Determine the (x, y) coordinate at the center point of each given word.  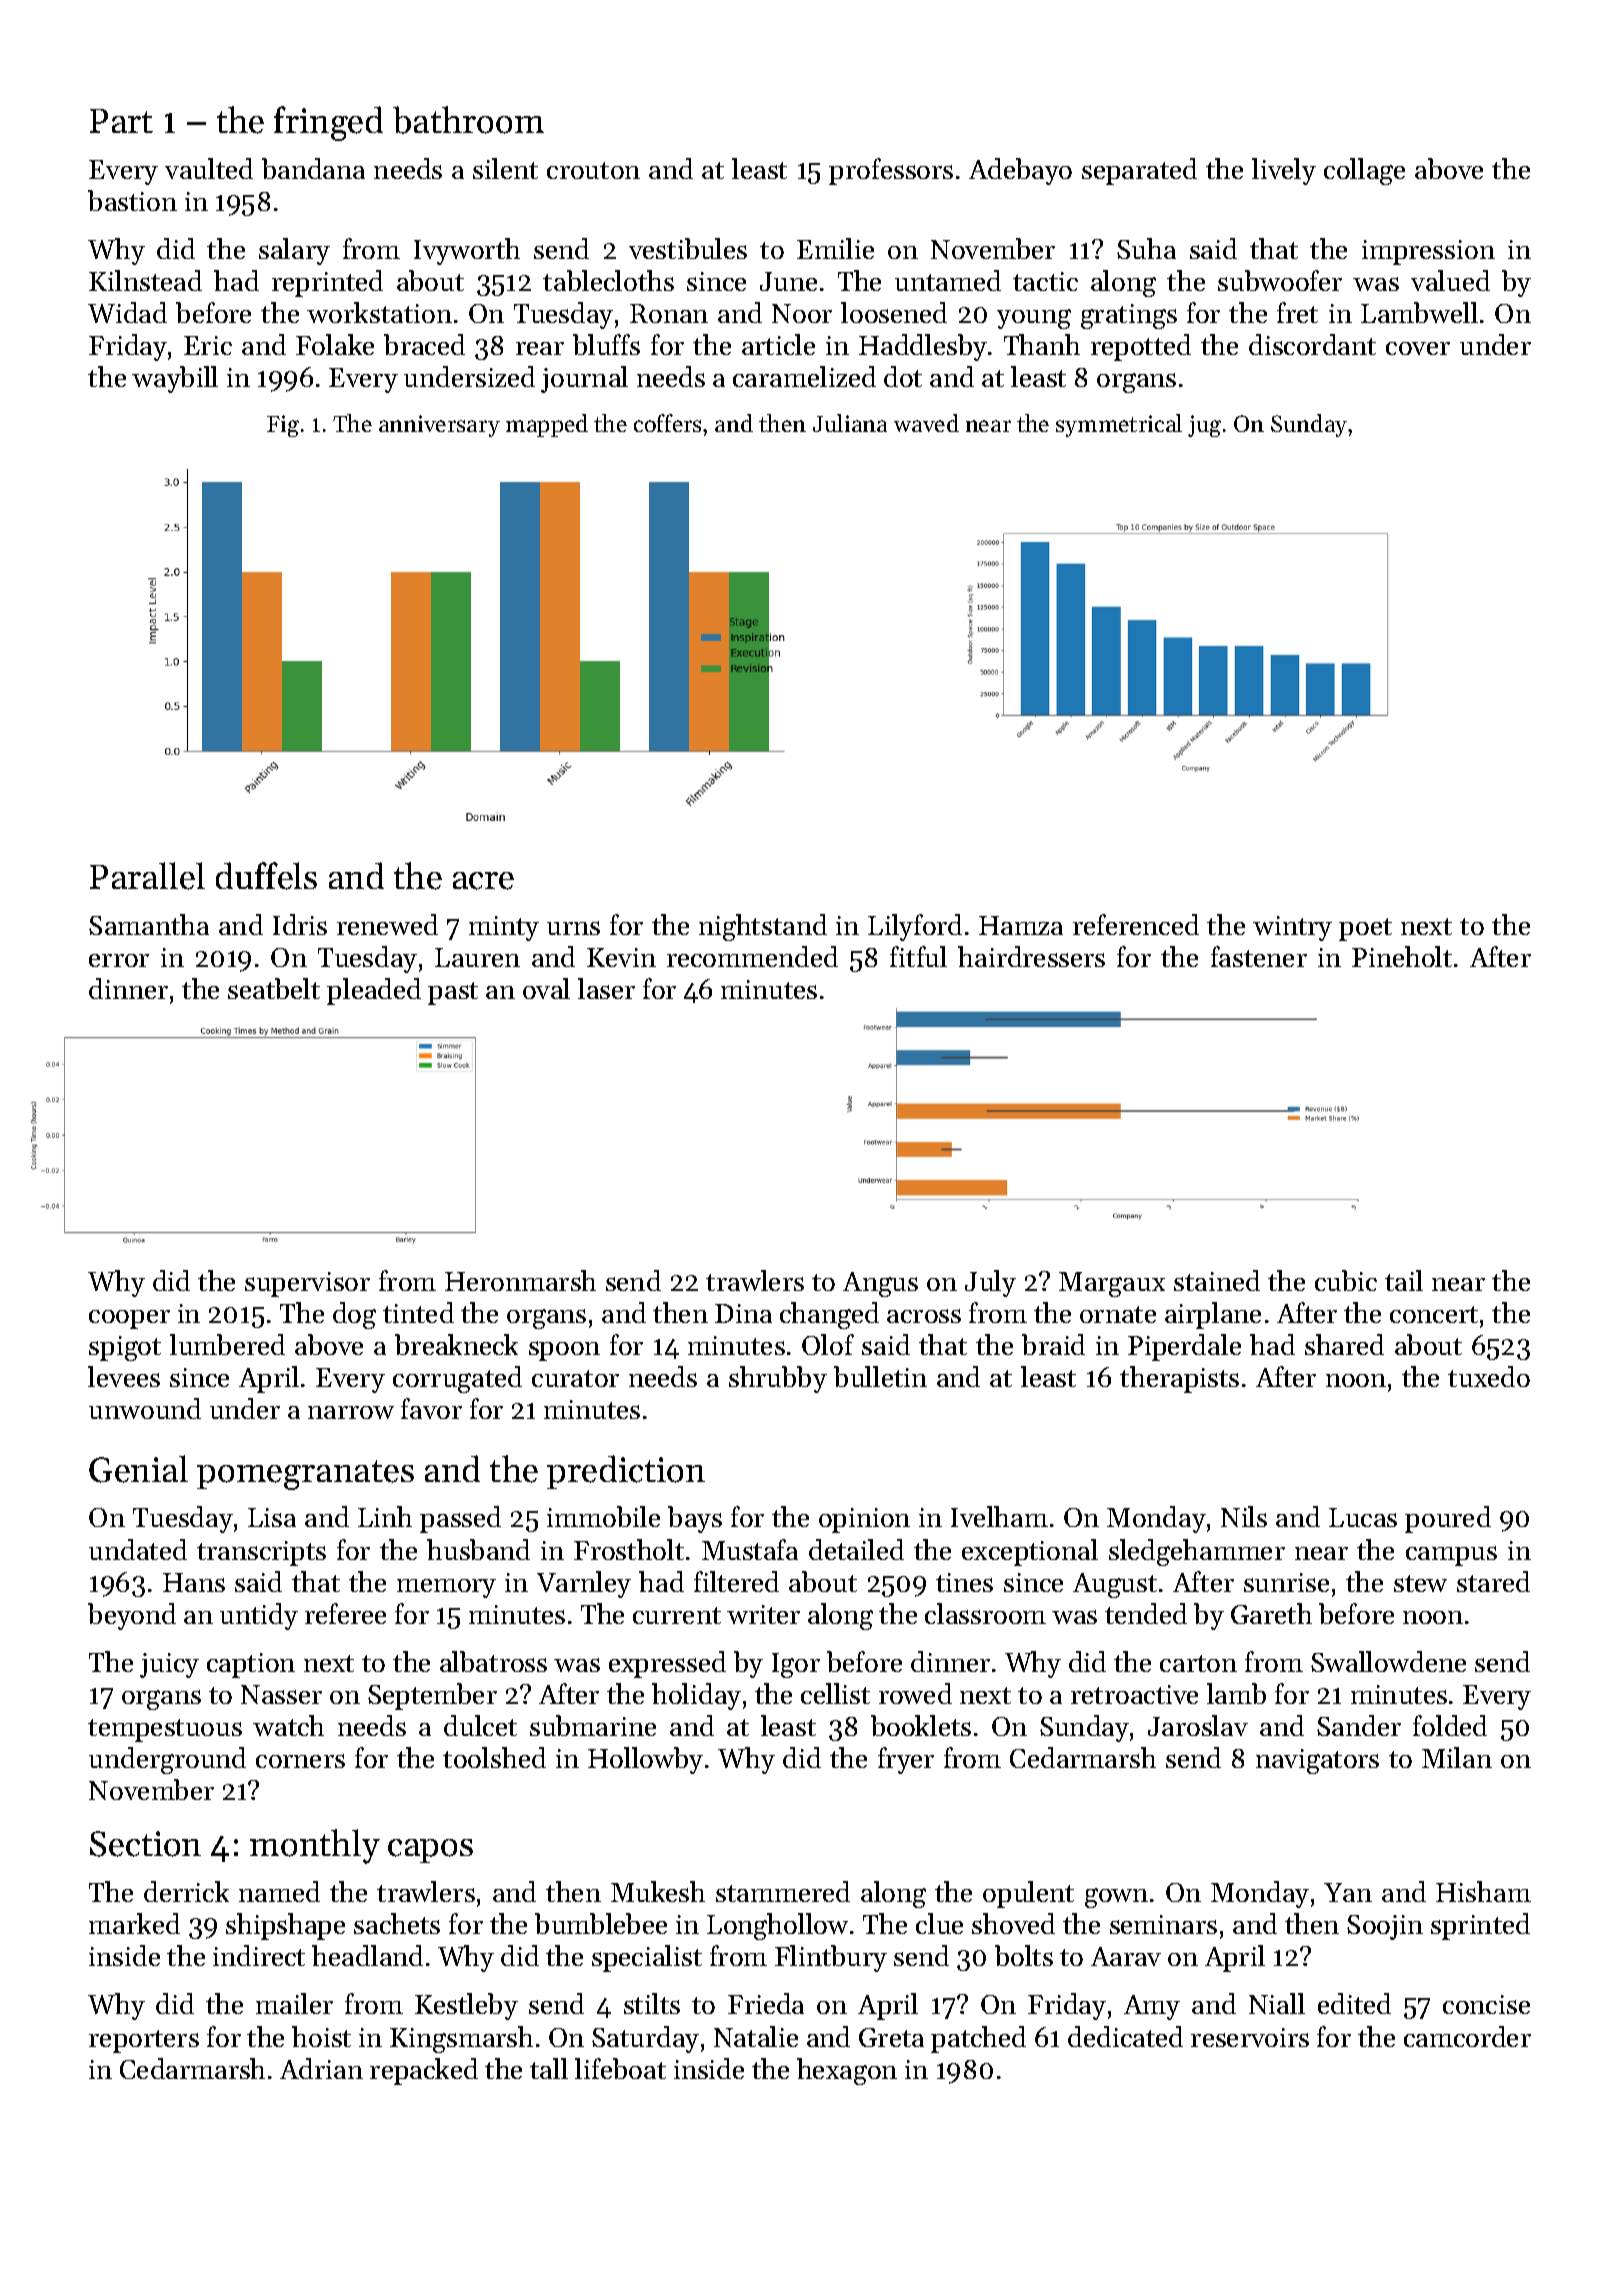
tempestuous (165, 1730)
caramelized (804, 376)
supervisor (307, 1284)
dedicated (1125, 2036)
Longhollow (777, 1926)
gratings (1129, 316)
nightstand (763, 927)
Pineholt (1402, 956)
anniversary (439, 426)
